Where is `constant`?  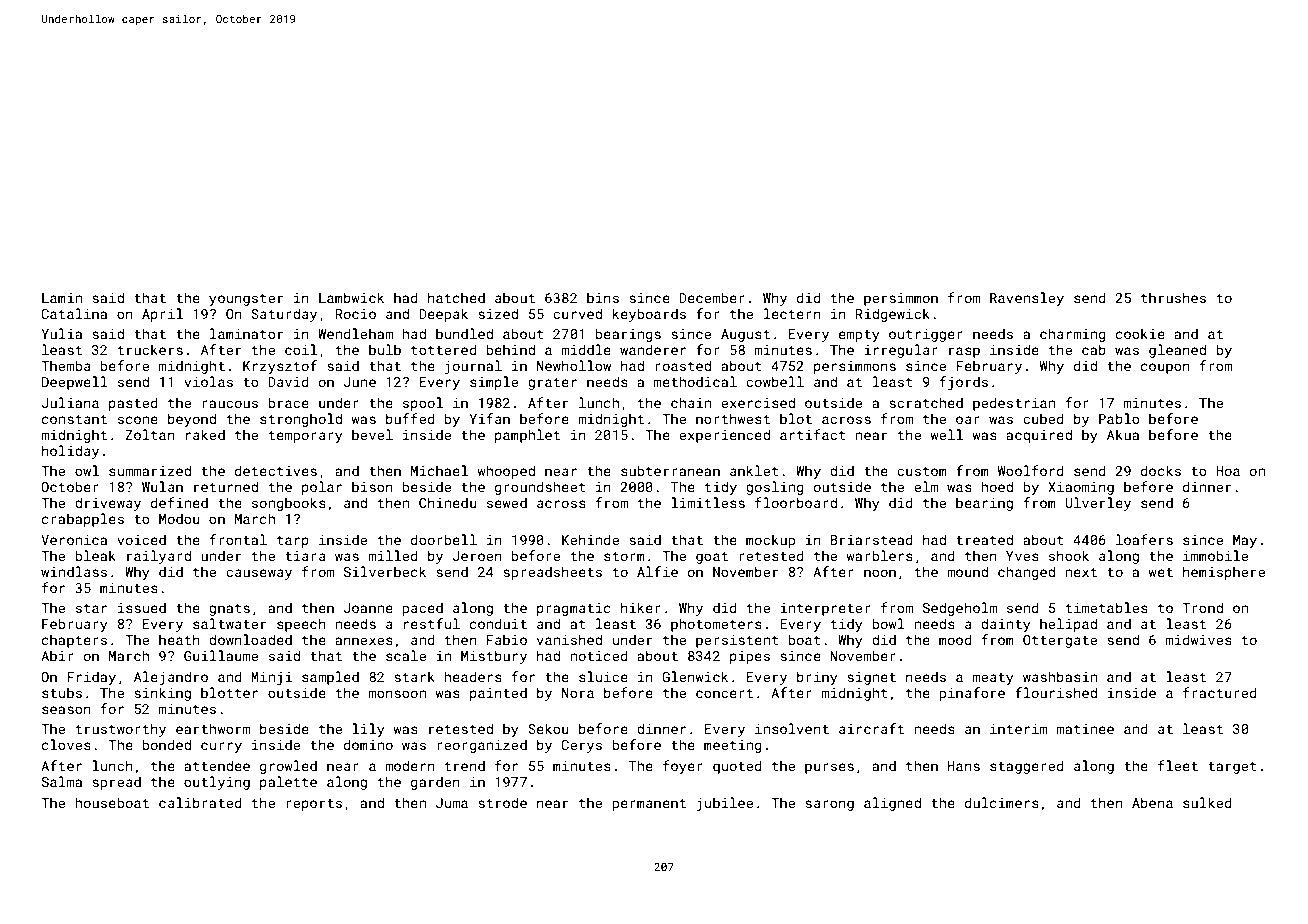
constant is located at coordinates (74, 419).
